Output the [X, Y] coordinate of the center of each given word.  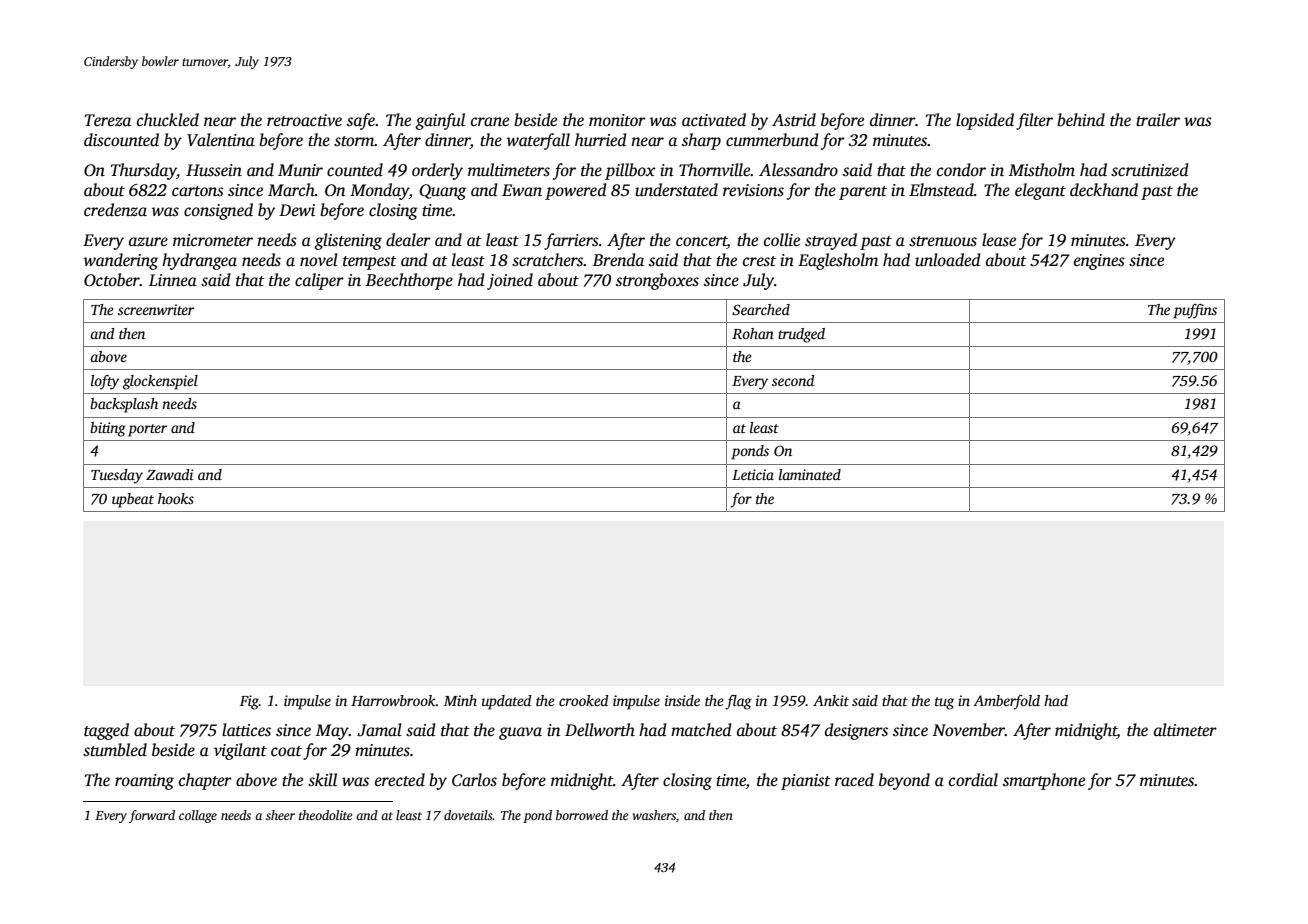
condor [961, 170]
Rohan [753, 333]
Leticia [753, 474]
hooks [176, 498]
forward [152, 816]
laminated [810, 474]
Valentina [221, 139]
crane [490, 122]
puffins [1195, 311]
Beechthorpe [409, 281]
